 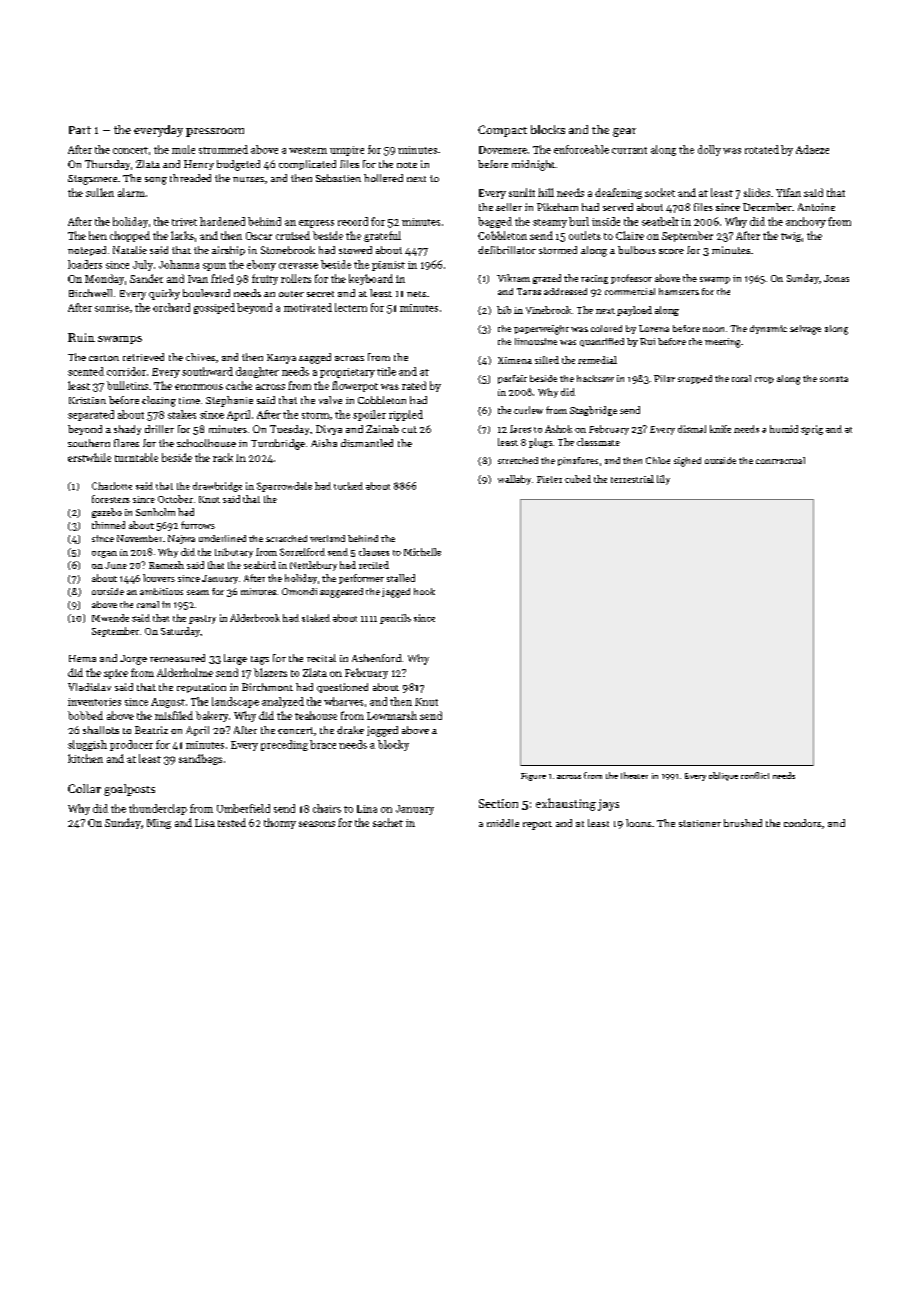 I want to click on Ximena, so click(x=515, y=360).
